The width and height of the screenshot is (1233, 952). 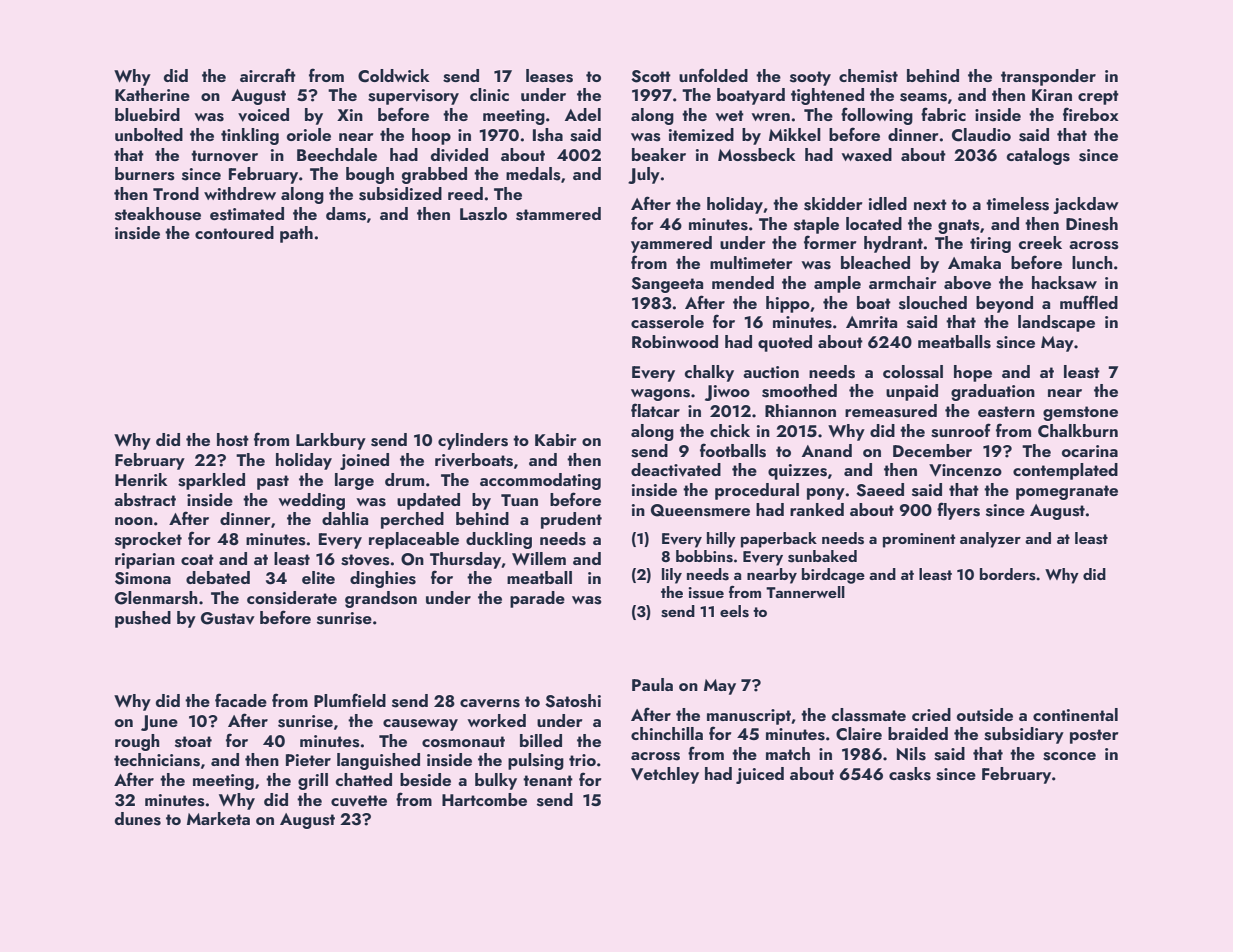 I want to click on clinic, so click(x=489, y=94).
